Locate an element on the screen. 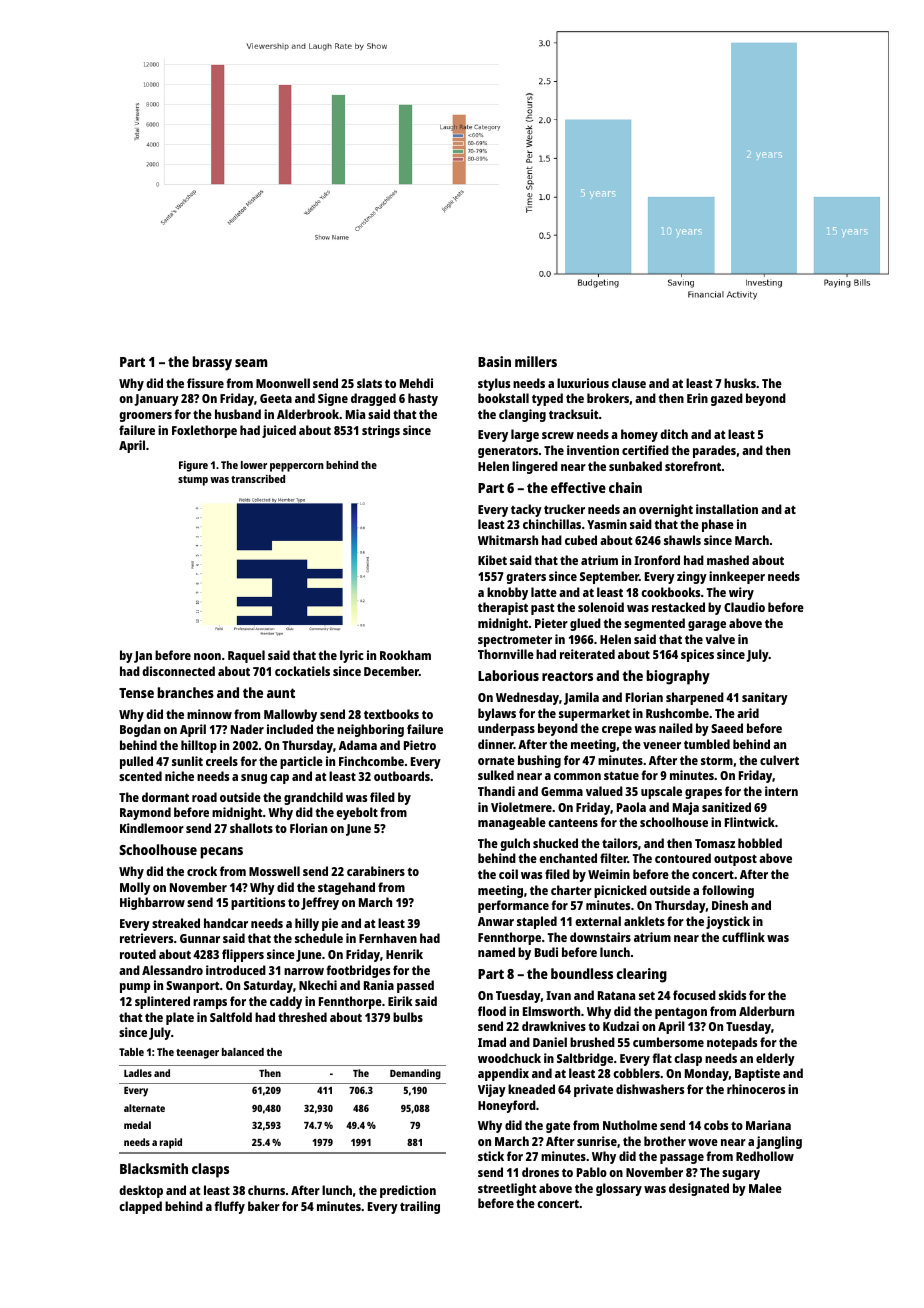 Image resolution: width=924 pixels, height=1308 pixels. Paola is located at coordinates (631, 807).
